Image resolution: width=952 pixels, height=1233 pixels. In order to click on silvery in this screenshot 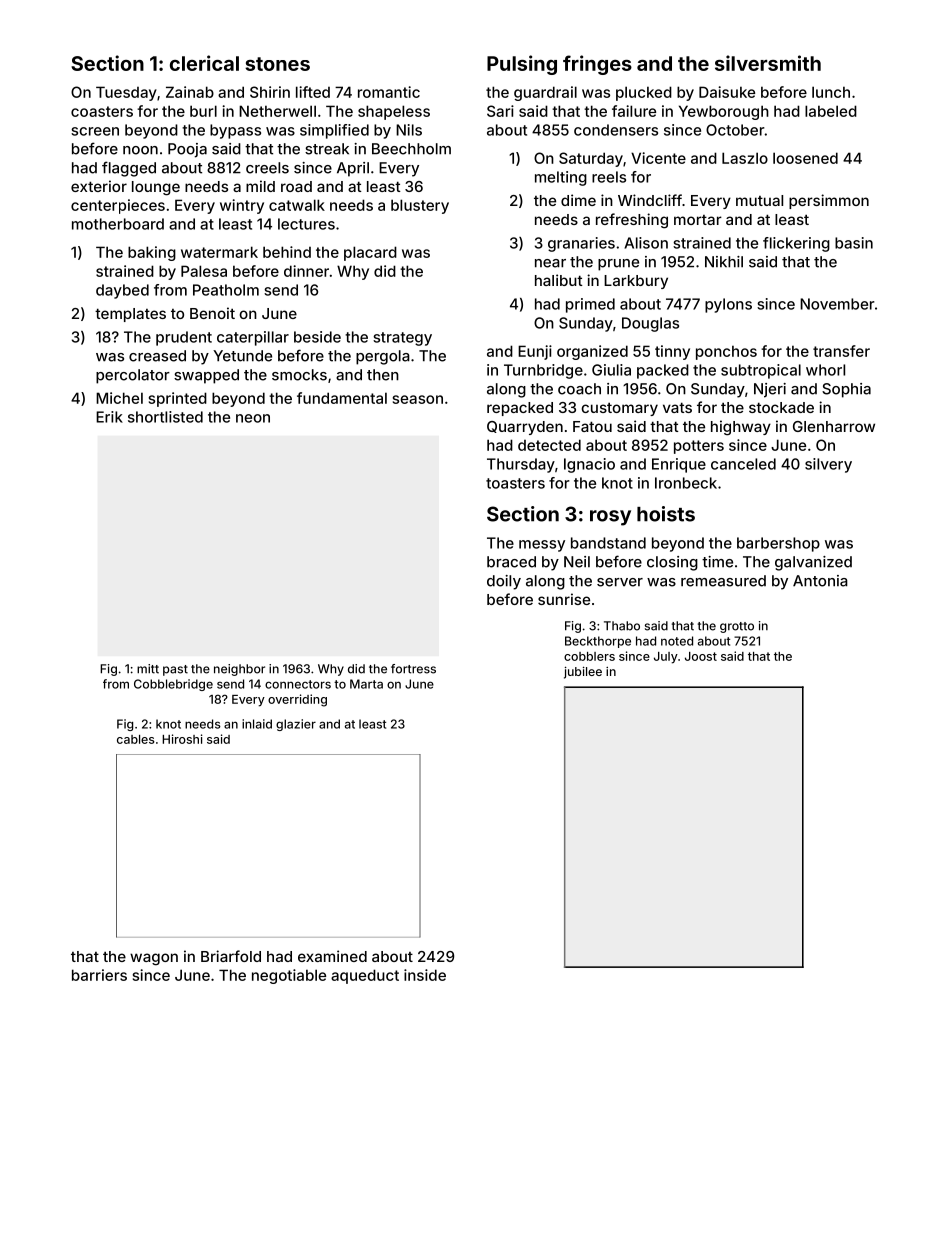, I will do `click(828, 465)`.
